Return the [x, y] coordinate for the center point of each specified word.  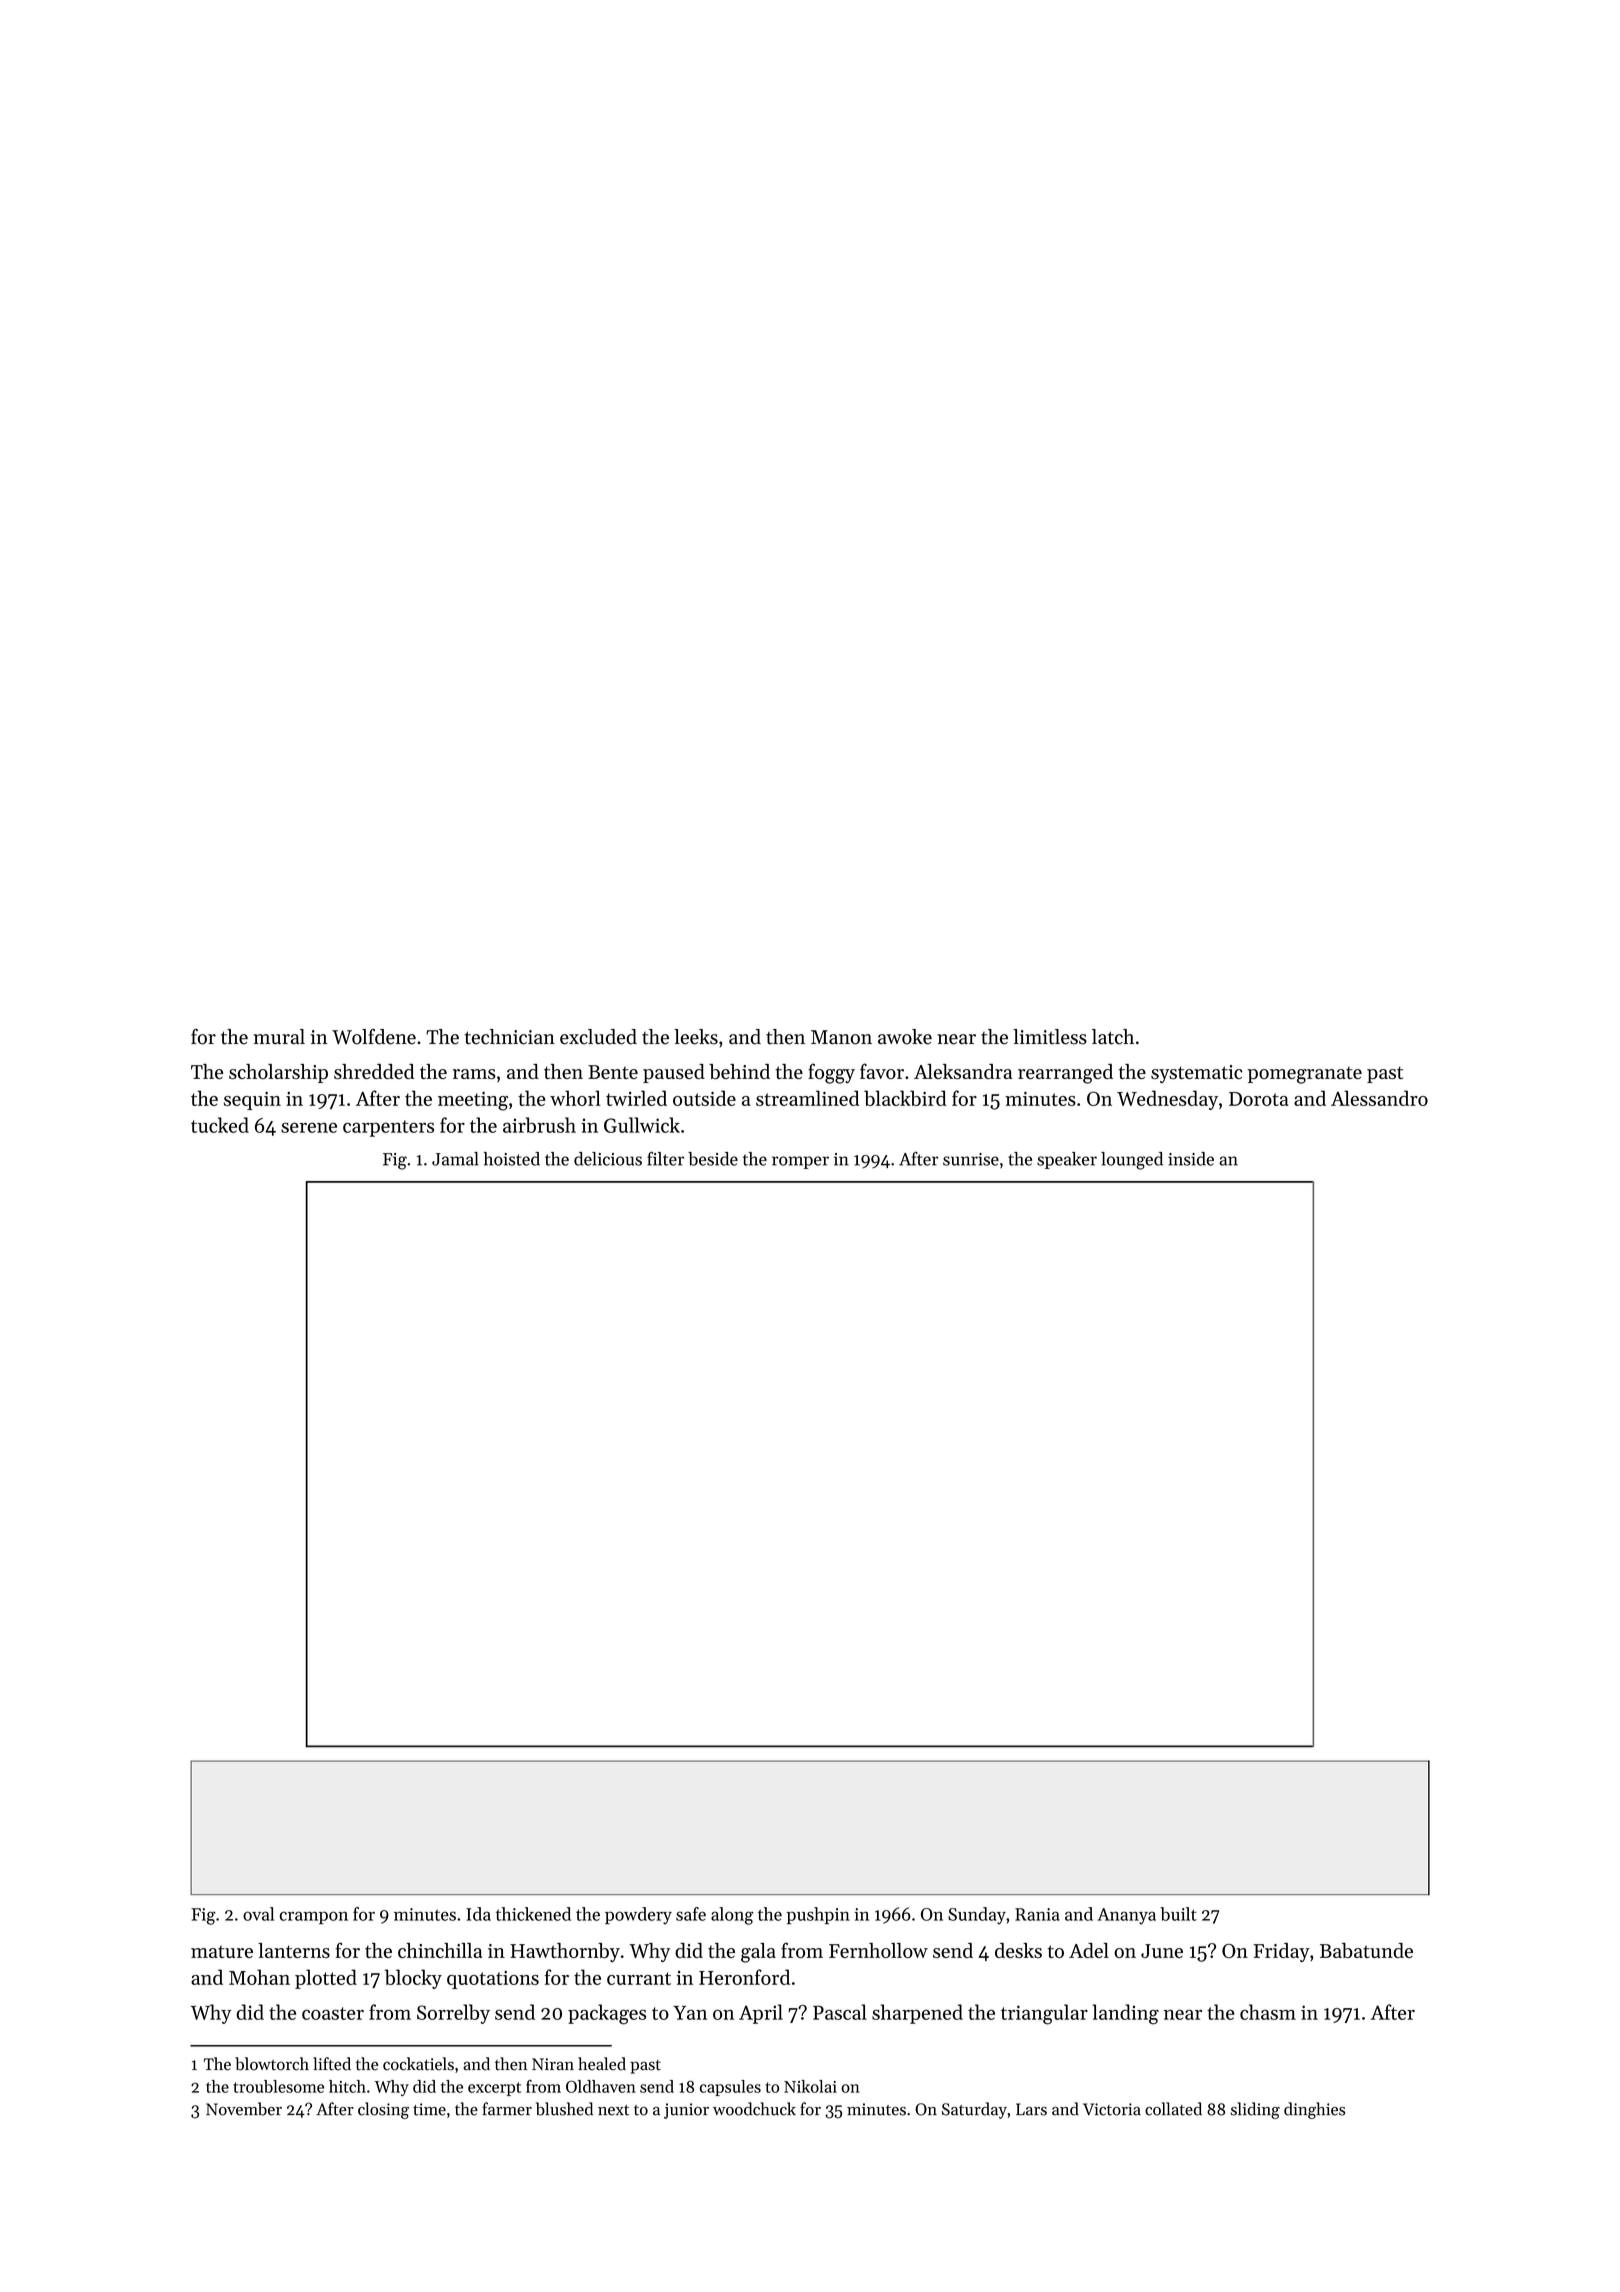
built [1178, 1914]
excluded [598, 1037]
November [244, 2109]
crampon [314, 1917]
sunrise [971, 1159]
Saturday [974, 2110]
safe [691, 1914]
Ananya [1126, 1916]
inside [1191, 1159]
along [732, 1916]
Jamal [455, 1159]
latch [1113, 1037]
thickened [533, 1914]
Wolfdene [374, 1037]
